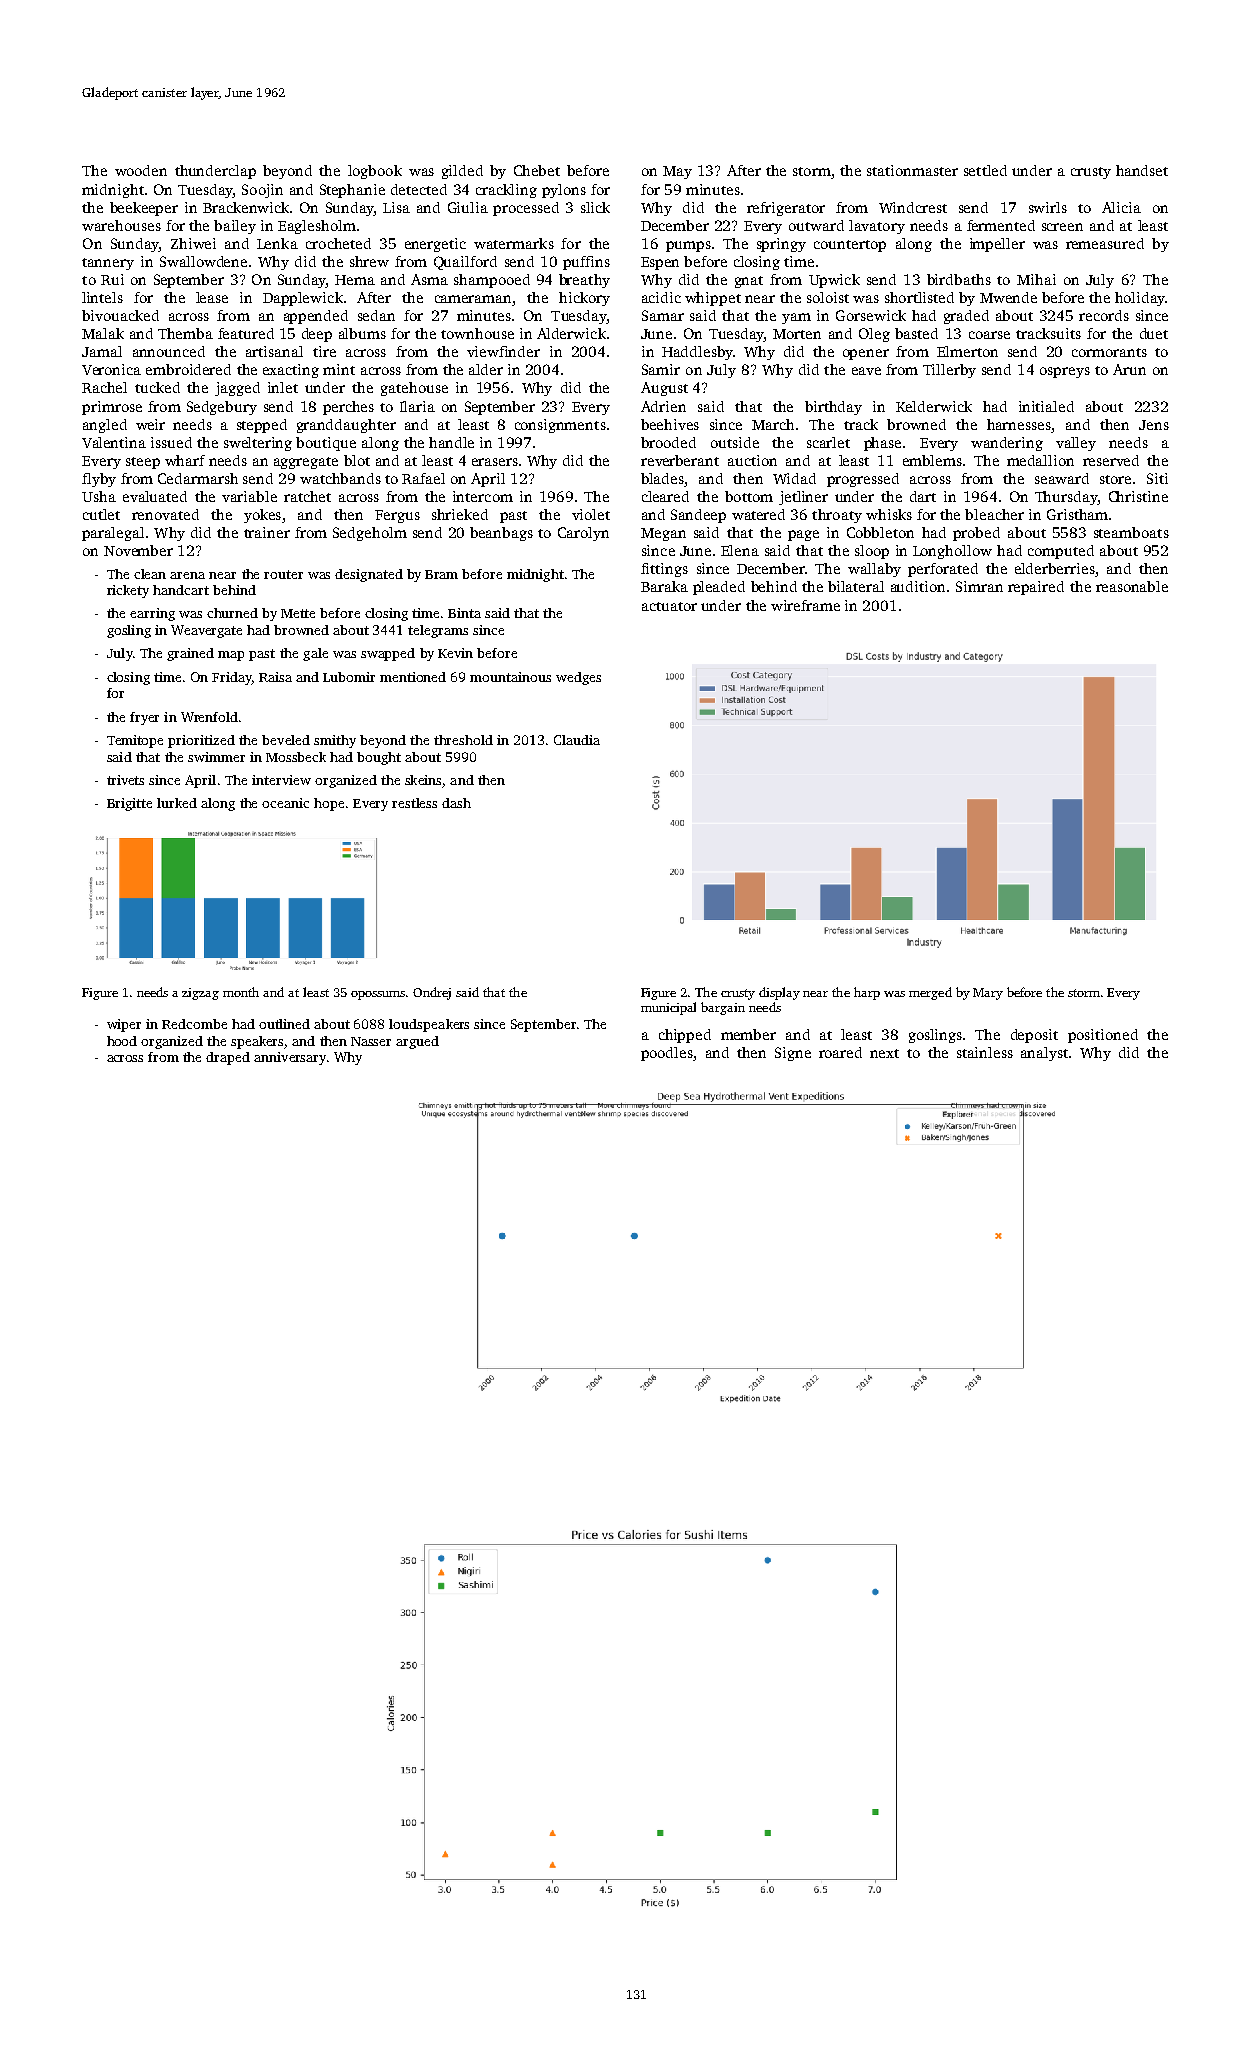  What do you see at coordinates (537, 170) in the screenshot?
I see `Chebet` at bounding box center [537, 170].
